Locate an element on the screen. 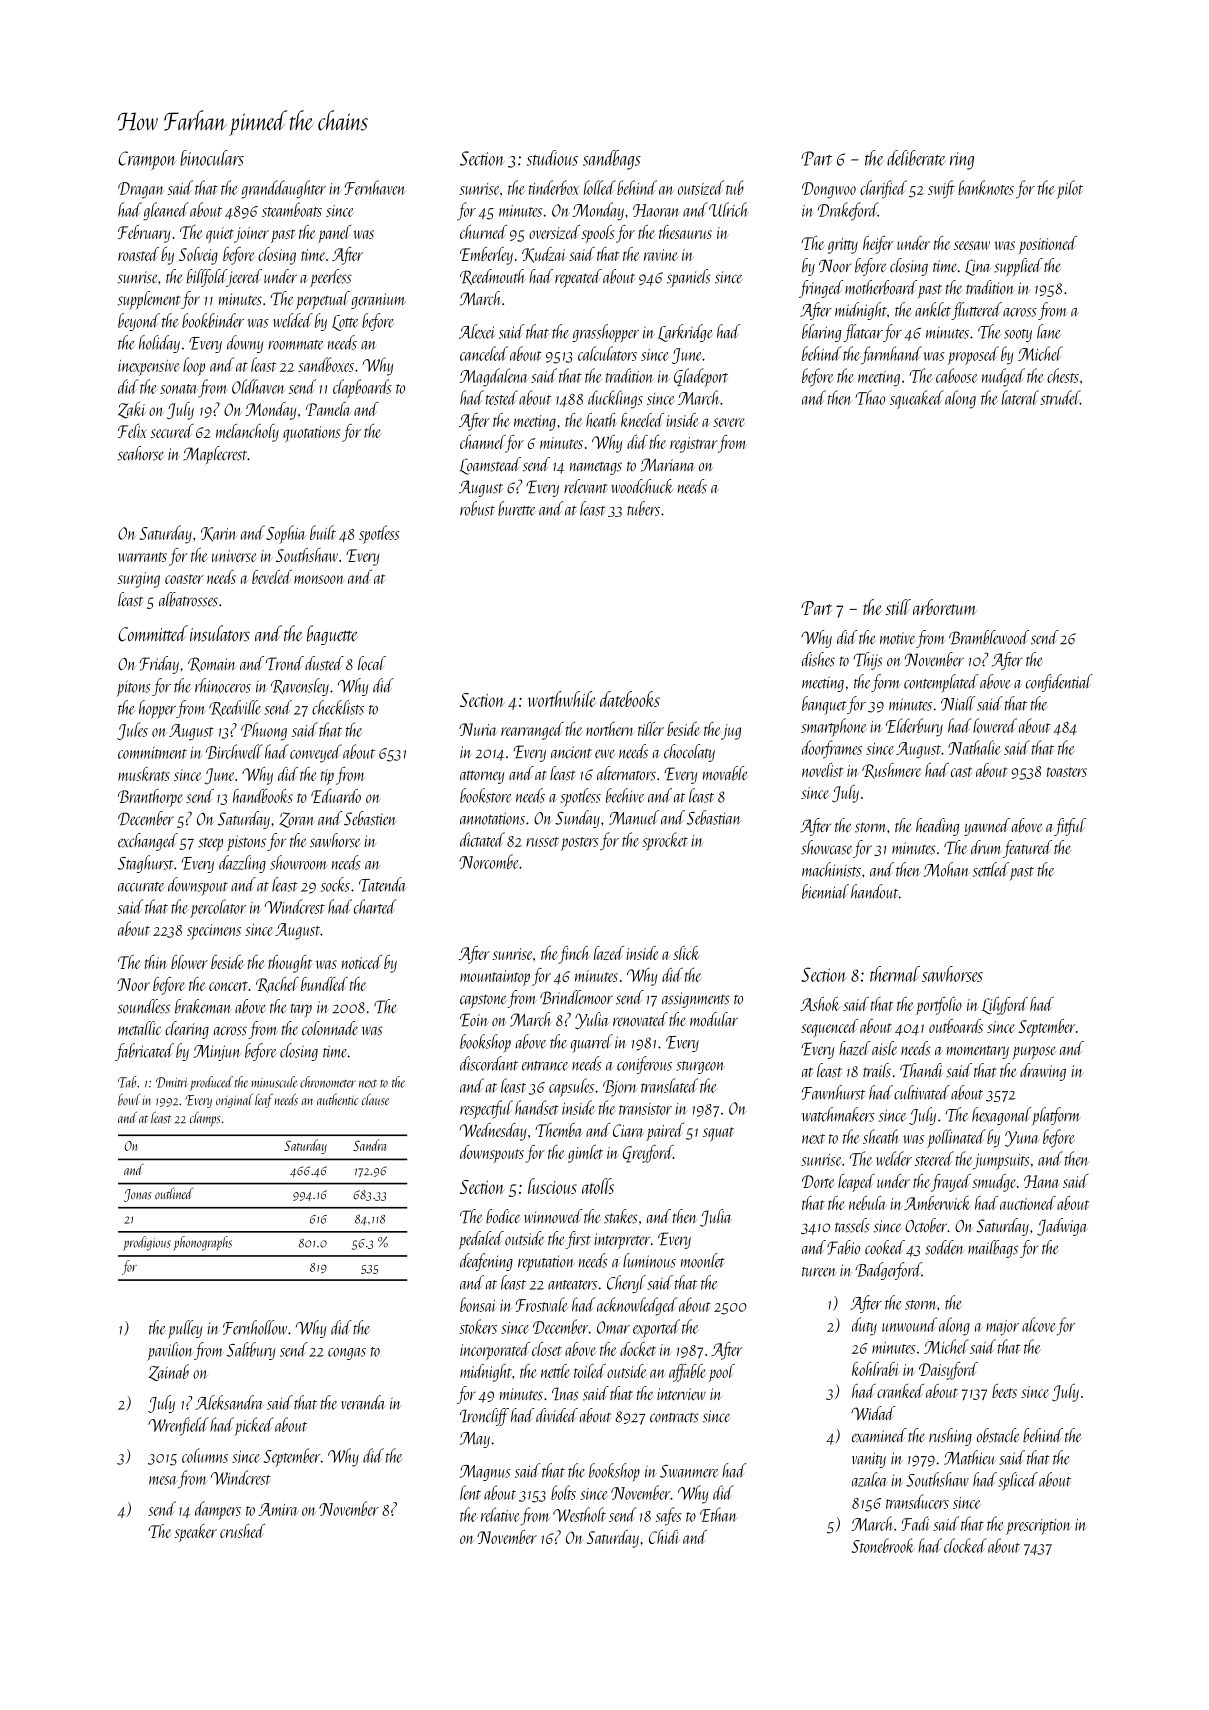 The width and height of the screenshot is (1209, 1710). outsized is located at coordinates (701, 187).
